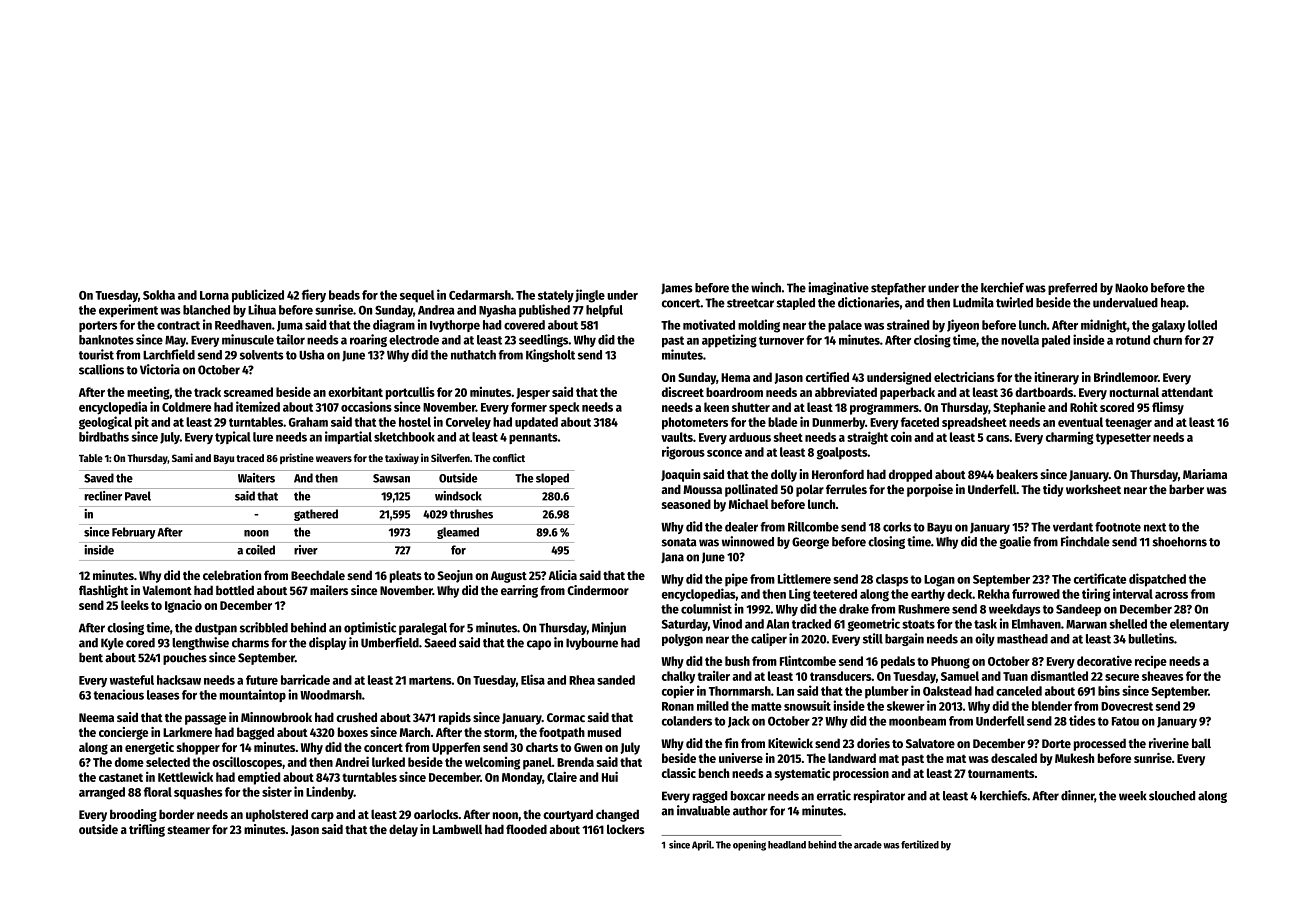 The height and width of the document is (924, 1308). What do you see at coordinates (1172, 796) in the document?
I see `slouched` at bounding box center [1172, 796].
